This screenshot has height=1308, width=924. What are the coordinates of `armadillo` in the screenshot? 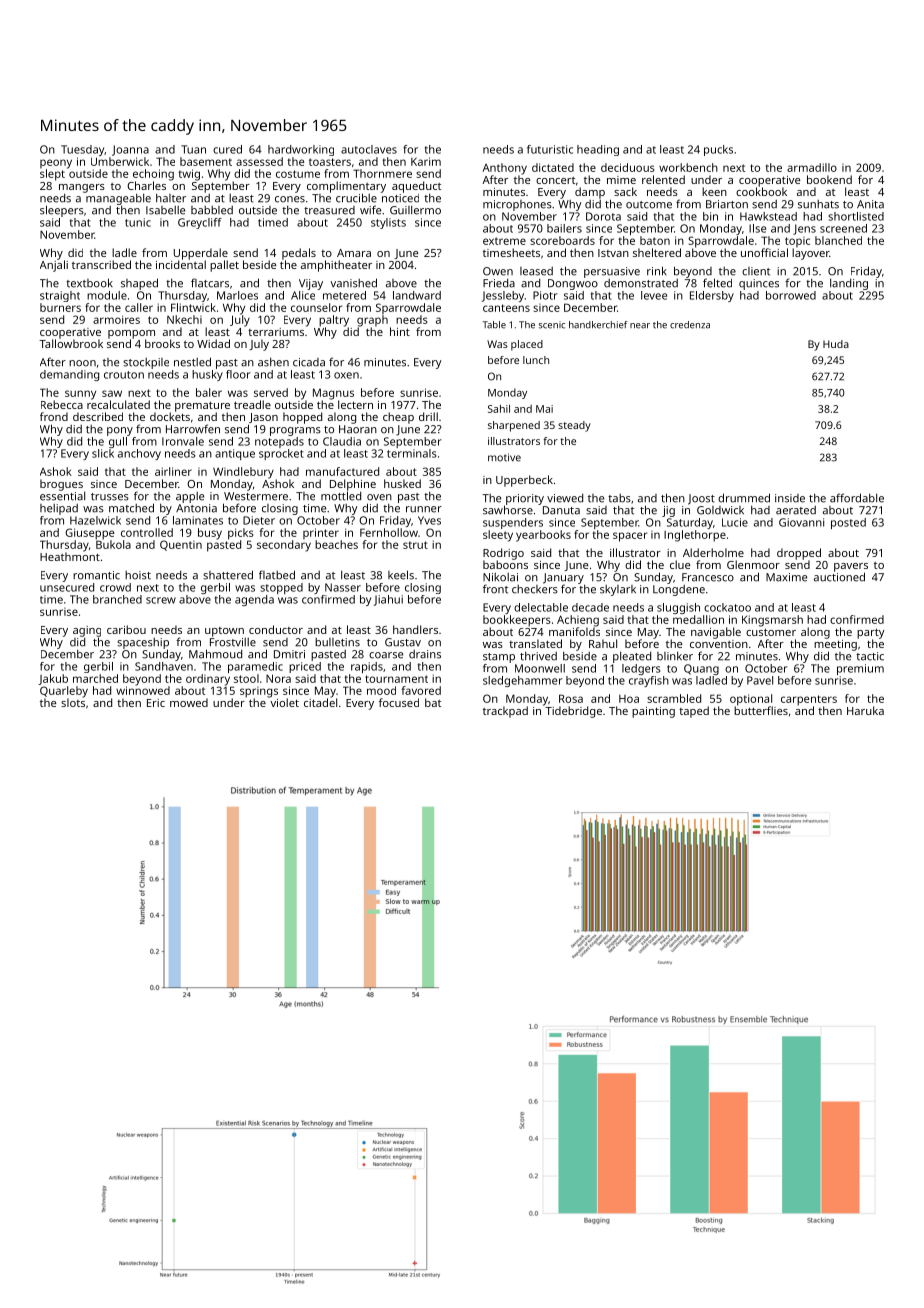 It's located at (812, 167).
